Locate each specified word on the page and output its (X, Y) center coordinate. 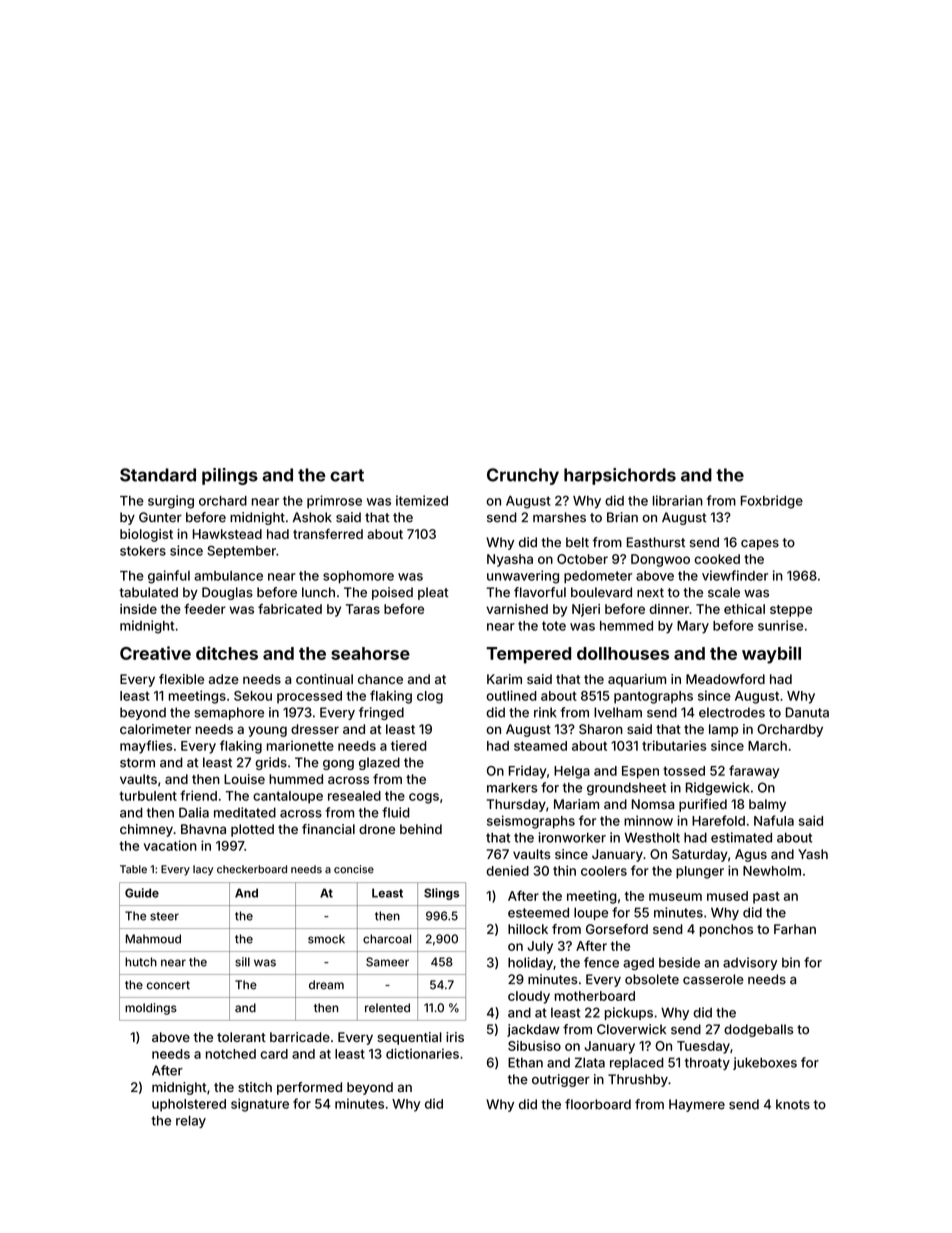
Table (133, 869)
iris (455, 1037)
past (766, 898)
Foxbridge (772, 502)
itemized (422, 500)
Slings (441, 894)
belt (577, 542)
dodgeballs (758, 1030)
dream (326, 985)
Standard (158, 475)
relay (191, 1121)
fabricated (290, 609)
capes (760, 545)
